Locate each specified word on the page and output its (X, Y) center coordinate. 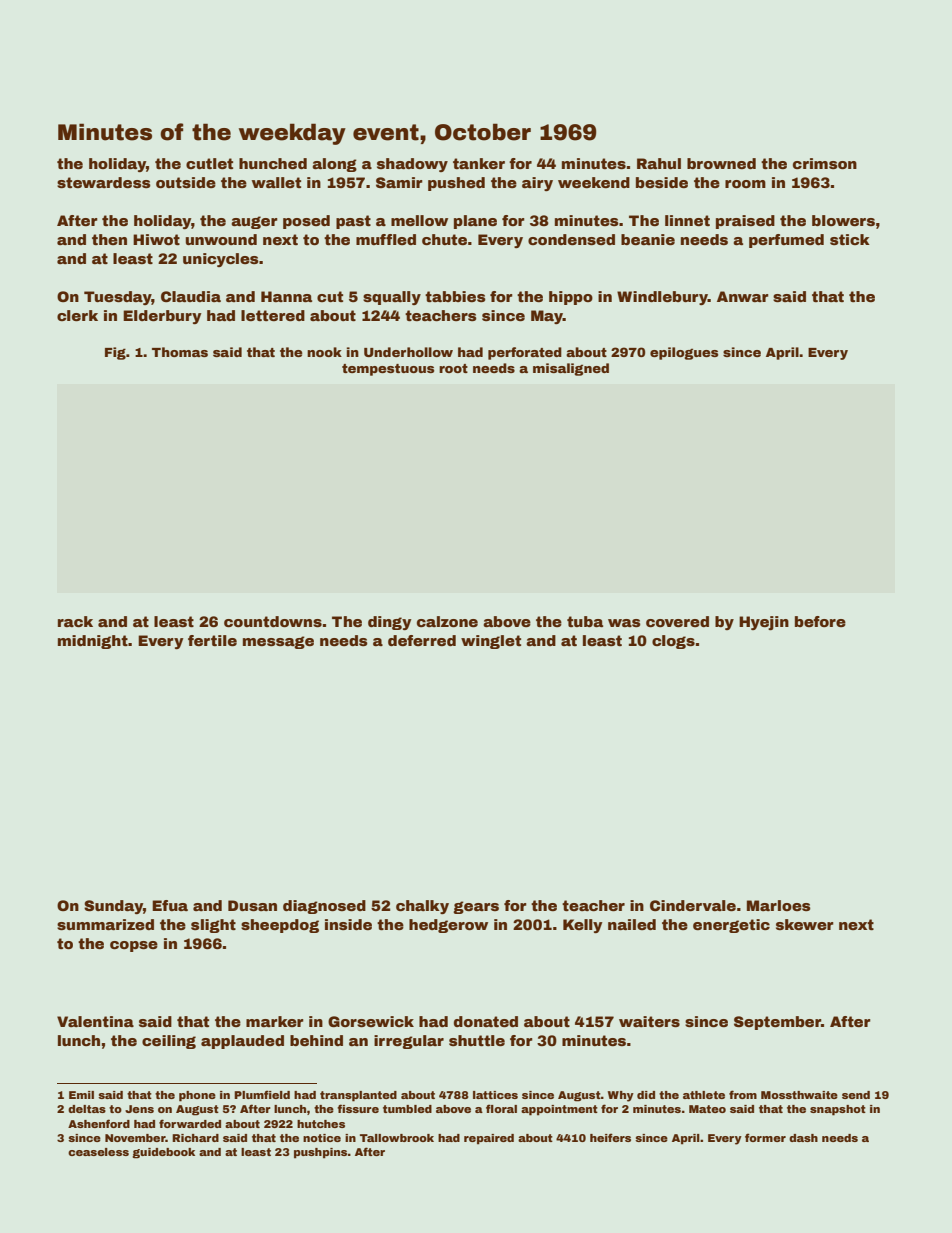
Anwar (743, 296)
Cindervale (693, 905)
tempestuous (388, 370)
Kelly (583, 926)
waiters (649, 1021)
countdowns (273, 621)
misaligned (571, 369)
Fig (115, 353)
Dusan (252, 905)
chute (444, 239)
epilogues (684, 353)
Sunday (113, 907)
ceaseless (98, 1152)
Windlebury (662, 298)
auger (254, 222)
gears (476, 907)
